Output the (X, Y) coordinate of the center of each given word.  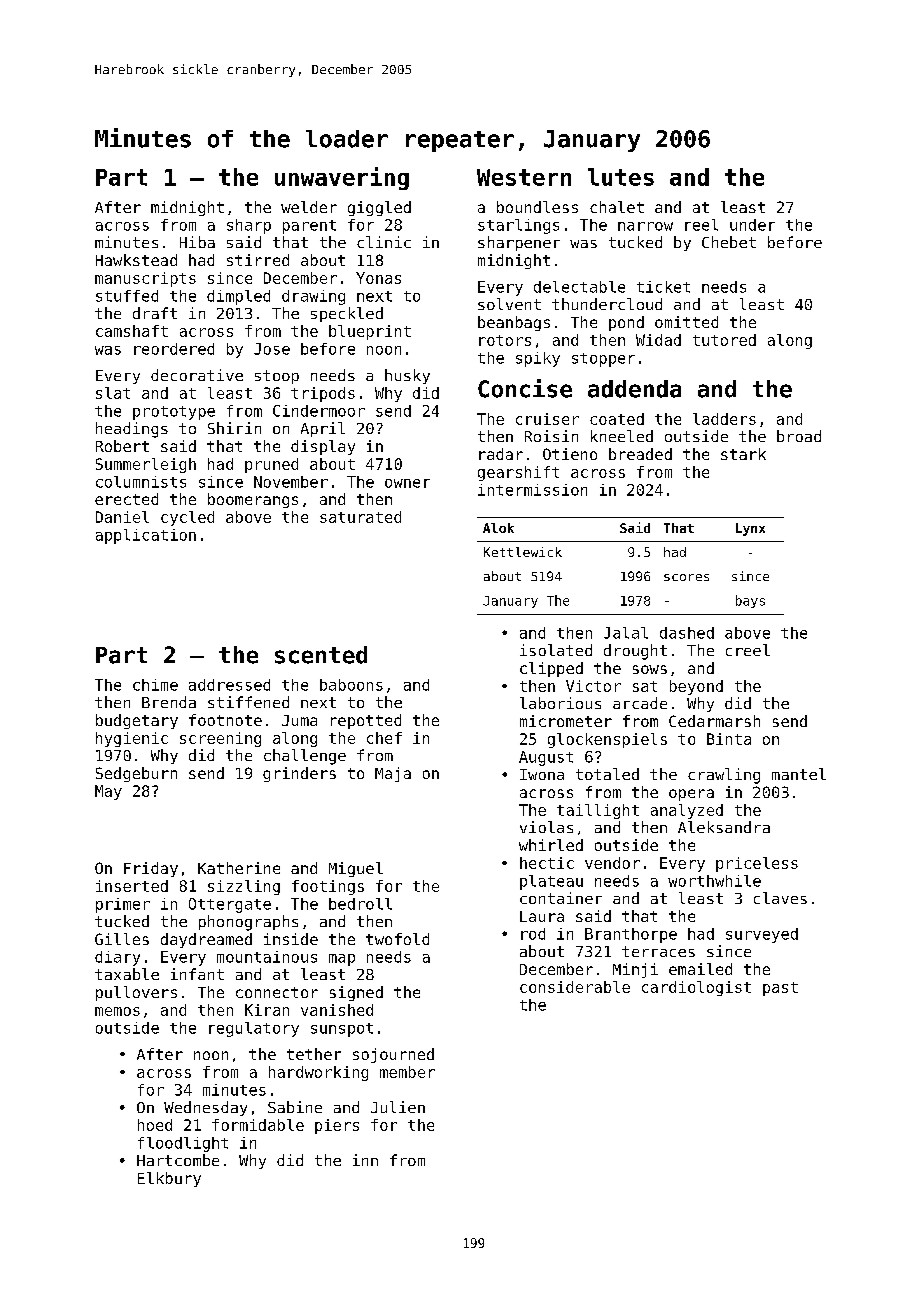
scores (686, 577)
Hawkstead (136, 260)
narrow (645, 226)
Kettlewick (523, 552)
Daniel (122, 517)
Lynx (750, 529)
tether (314, 1054)
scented (321, 655)
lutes (621, 177)
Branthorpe (631, 935)
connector (277, 992)
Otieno (570, 454)
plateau (551, 882)
